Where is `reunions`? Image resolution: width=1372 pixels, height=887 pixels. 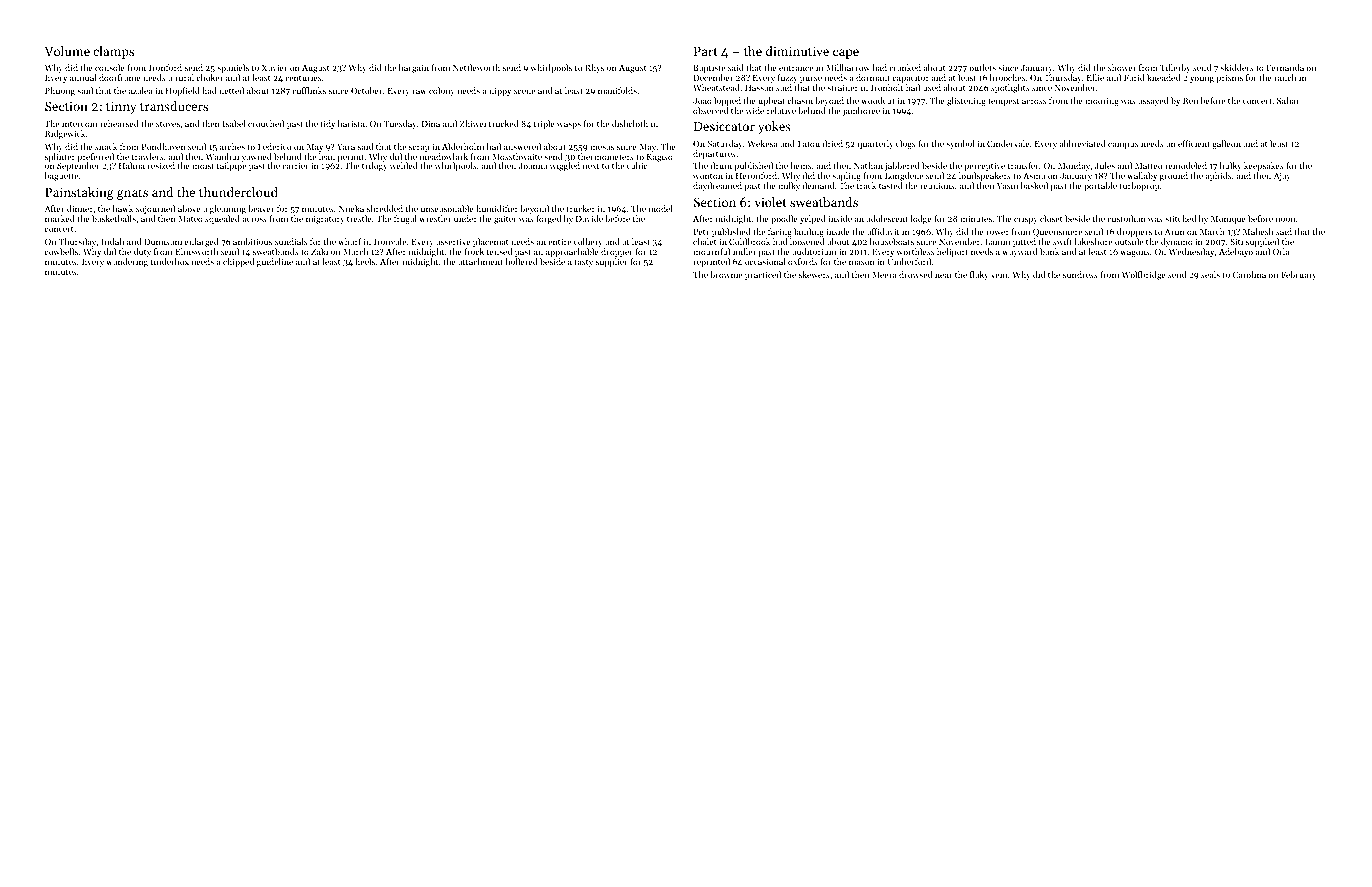 reunions is located at coordinates (937, 186).
